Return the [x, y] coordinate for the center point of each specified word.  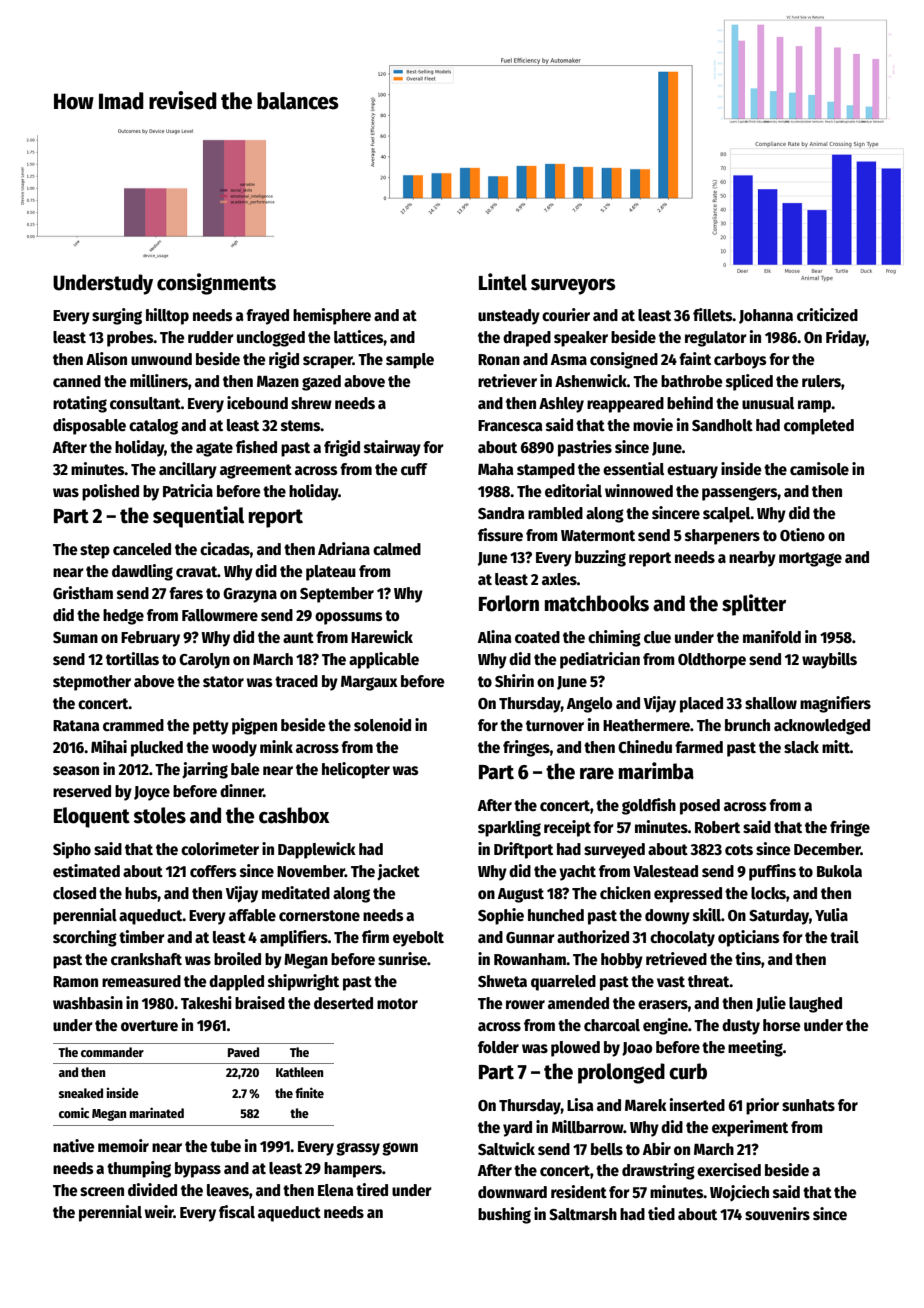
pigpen [254, 726]
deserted [343, 1003]
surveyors [573, 287]
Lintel [503, 282]
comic [74, 1112]
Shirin [514, 680]
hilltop [167, 316]
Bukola [839, 871]
